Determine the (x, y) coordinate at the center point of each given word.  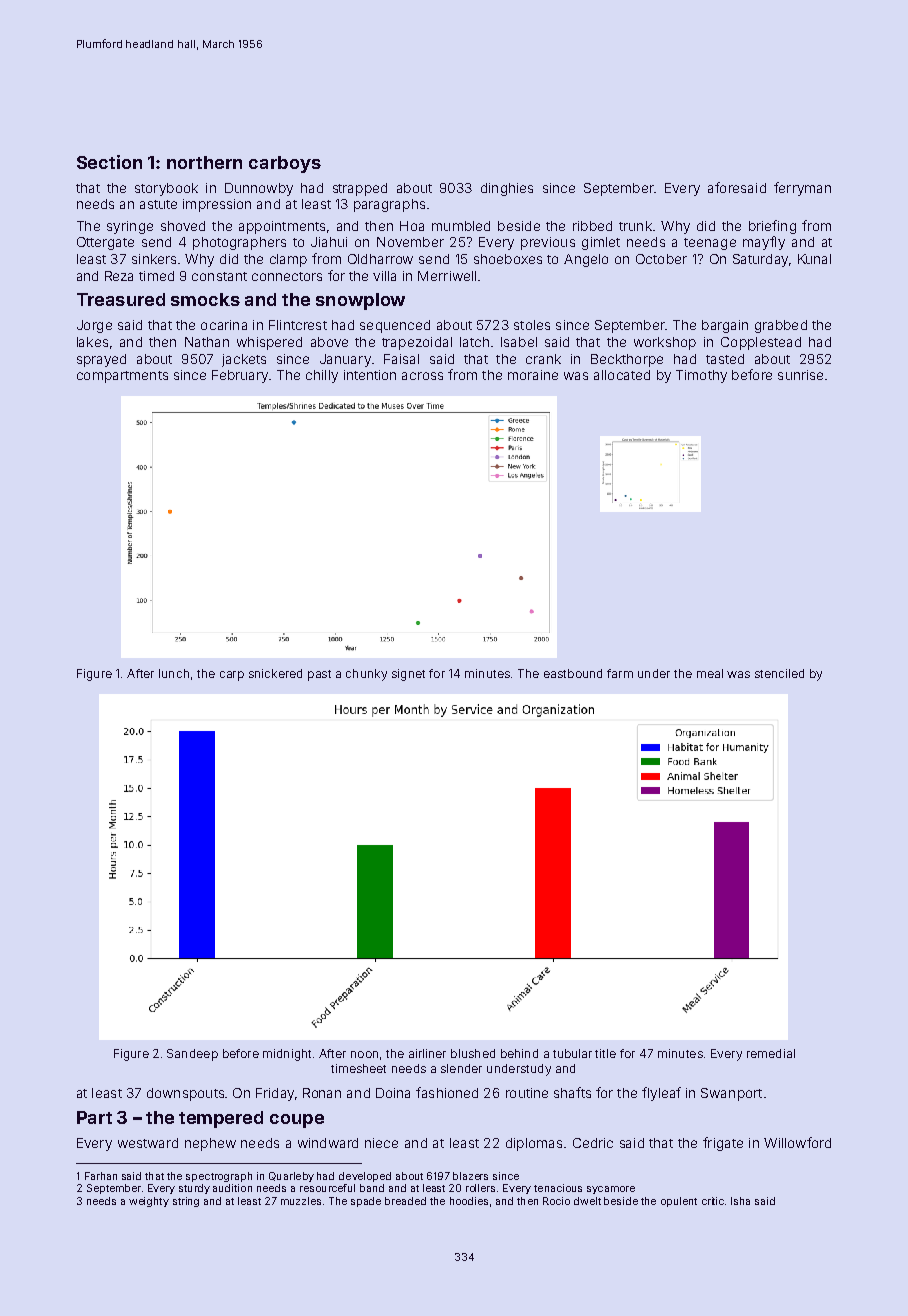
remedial (771, 1053)
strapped (360, 189)
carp (232, 676)
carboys (285, 164)
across (422, 376)
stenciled (779, 673)
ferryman (802, 189)
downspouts (185, 1094)
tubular (572, 1053)
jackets (244, 360)
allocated (622, 375)
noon (364, 1054)
